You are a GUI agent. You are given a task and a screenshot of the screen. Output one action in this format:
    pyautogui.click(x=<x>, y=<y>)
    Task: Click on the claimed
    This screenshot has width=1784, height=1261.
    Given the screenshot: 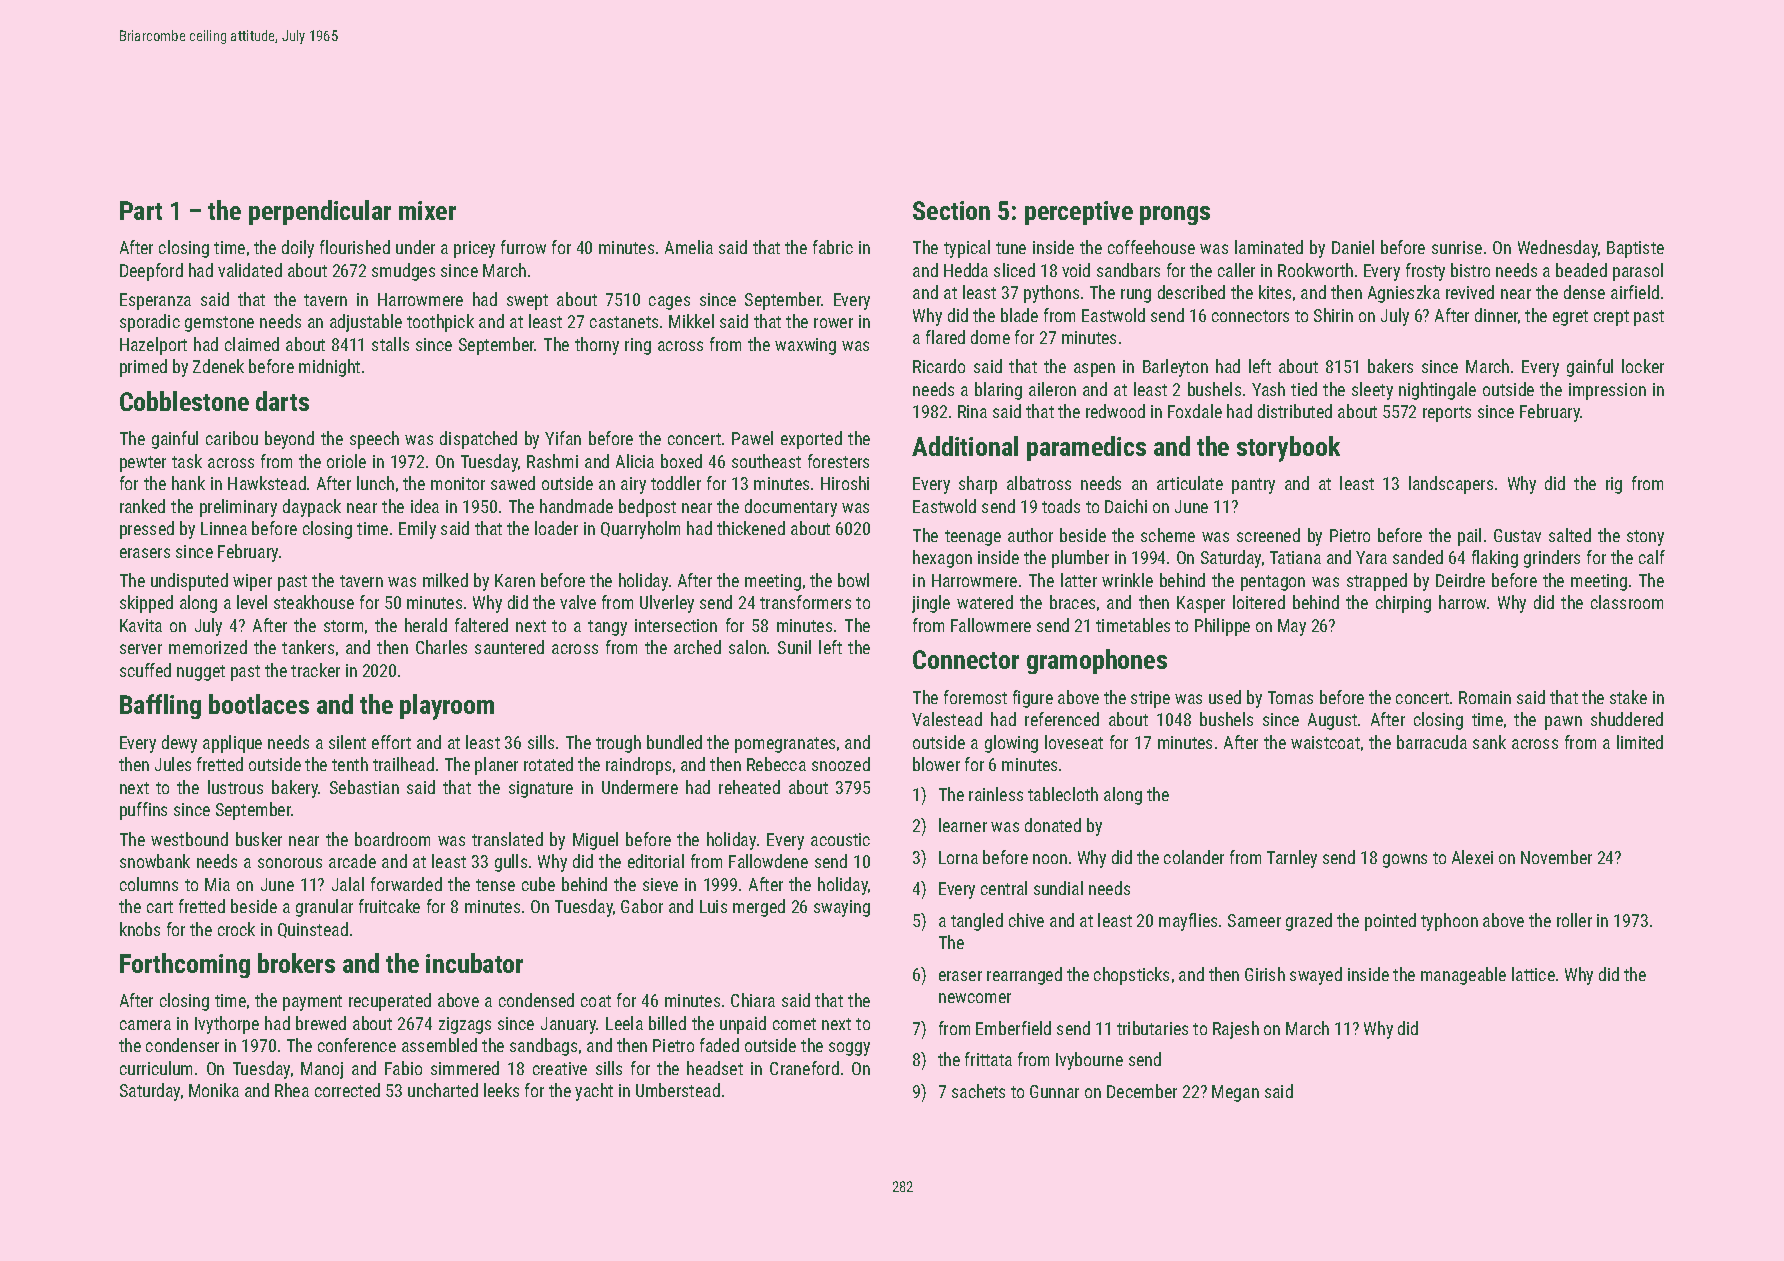 What is the action you would take?
    pyautogui.click(x=252, y=344)
